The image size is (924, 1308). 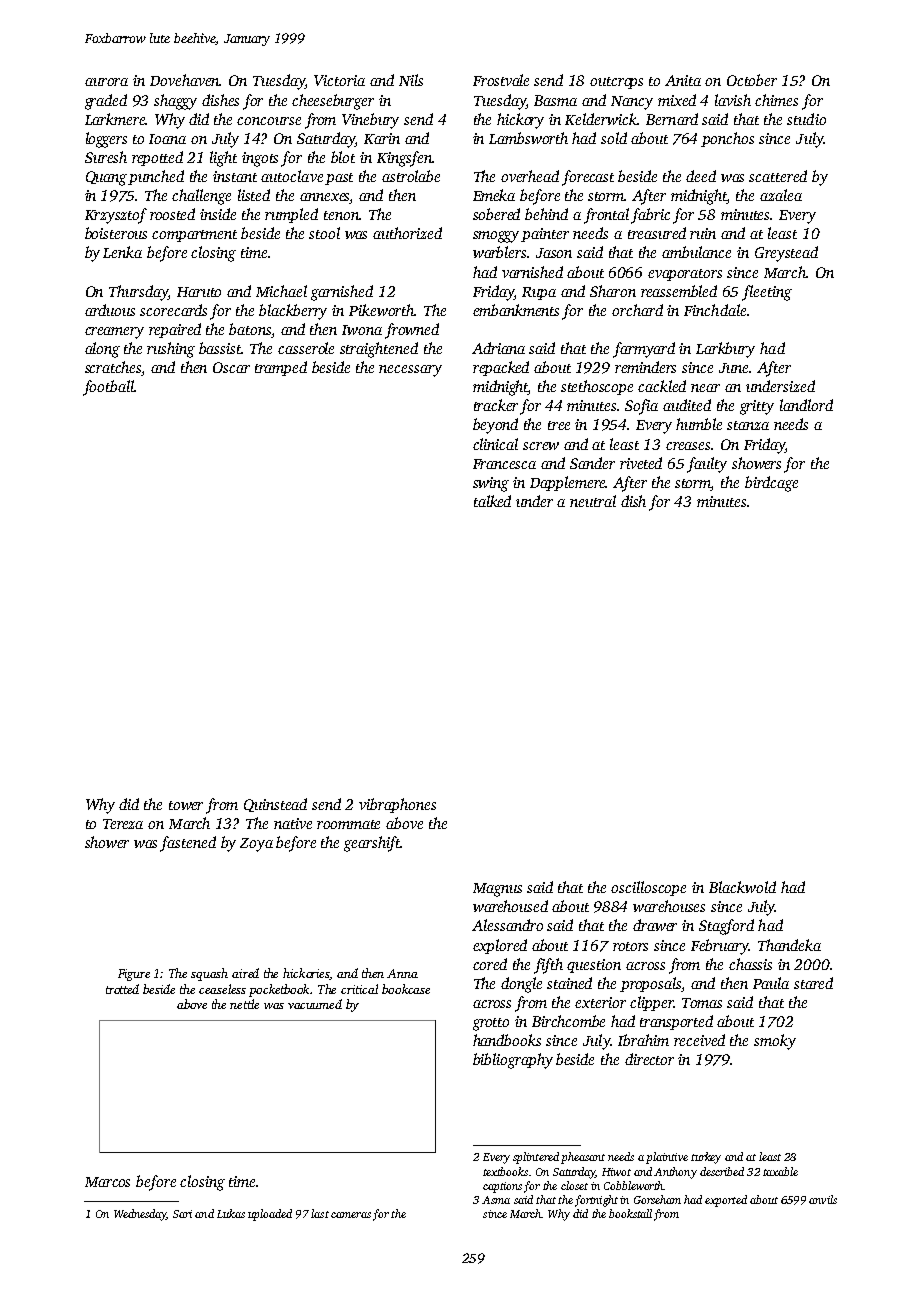 What do you see at coordinates (397, 805) in the screenshot?
I see `vibraphones` at bounding box center [397, 805].
